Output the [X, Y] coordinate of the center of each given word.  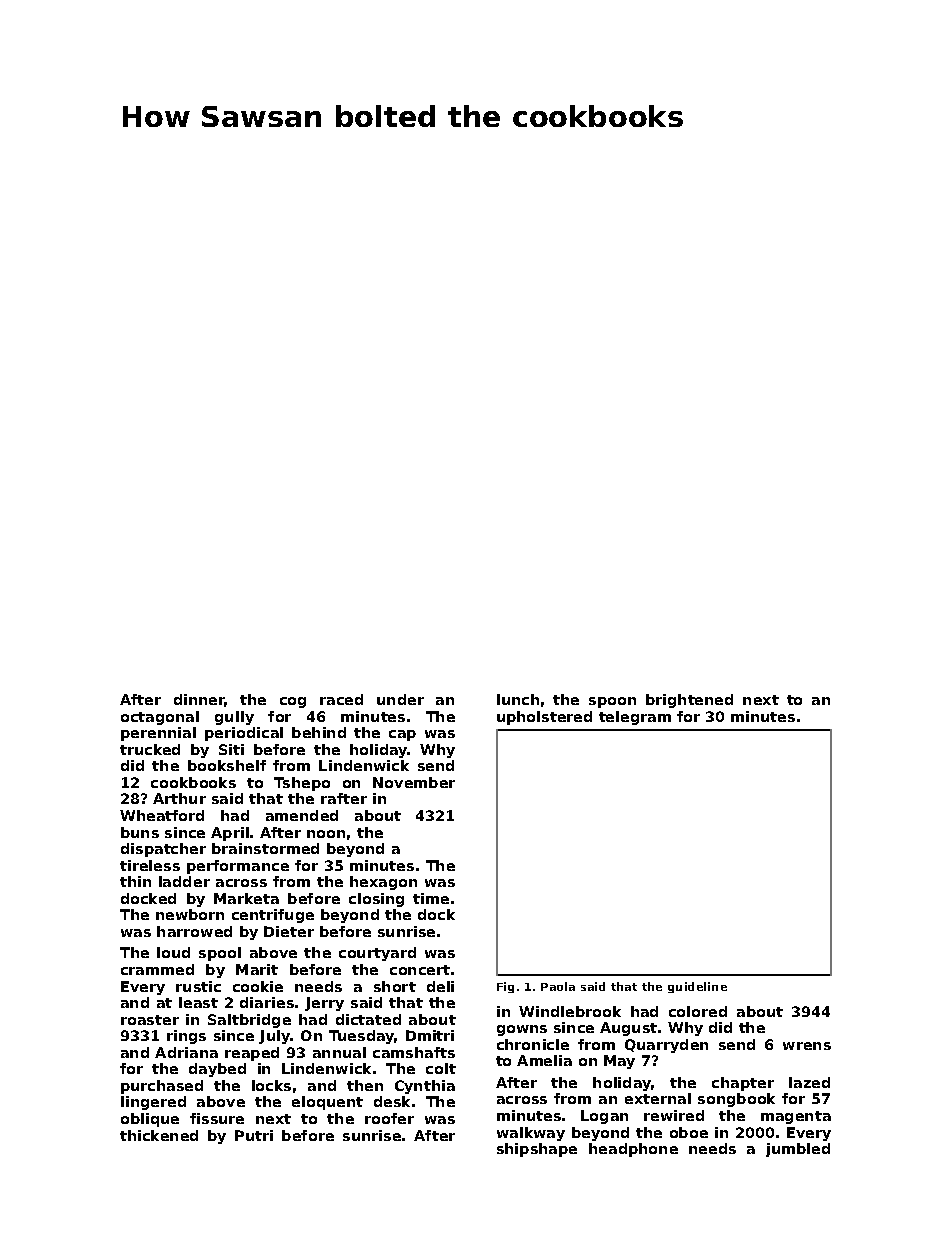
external [658, 1098]
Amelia [544, 1060]
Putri [254, 1135]
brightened [689, 701]
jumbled [798, 1150]
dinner [199, 700]
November [414, 782]
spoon [612, 702]
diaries [267, 1002]
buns [140, 832]
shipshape [537, 1150]
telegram [635, 718]
